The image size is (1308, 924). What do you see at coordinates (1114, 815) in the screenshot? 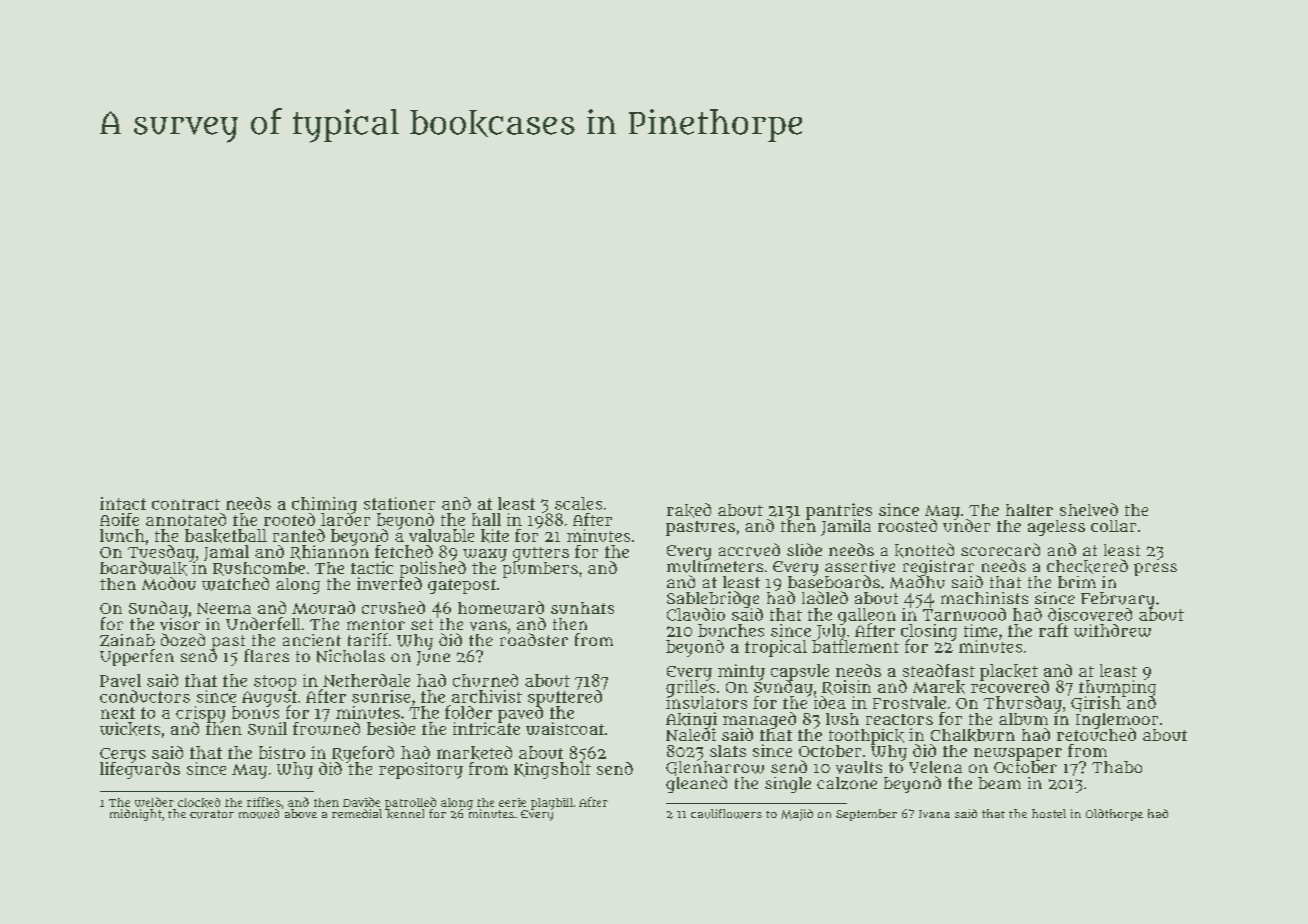
I see `Oldthorpe` at bounding box center [1114, 815].
